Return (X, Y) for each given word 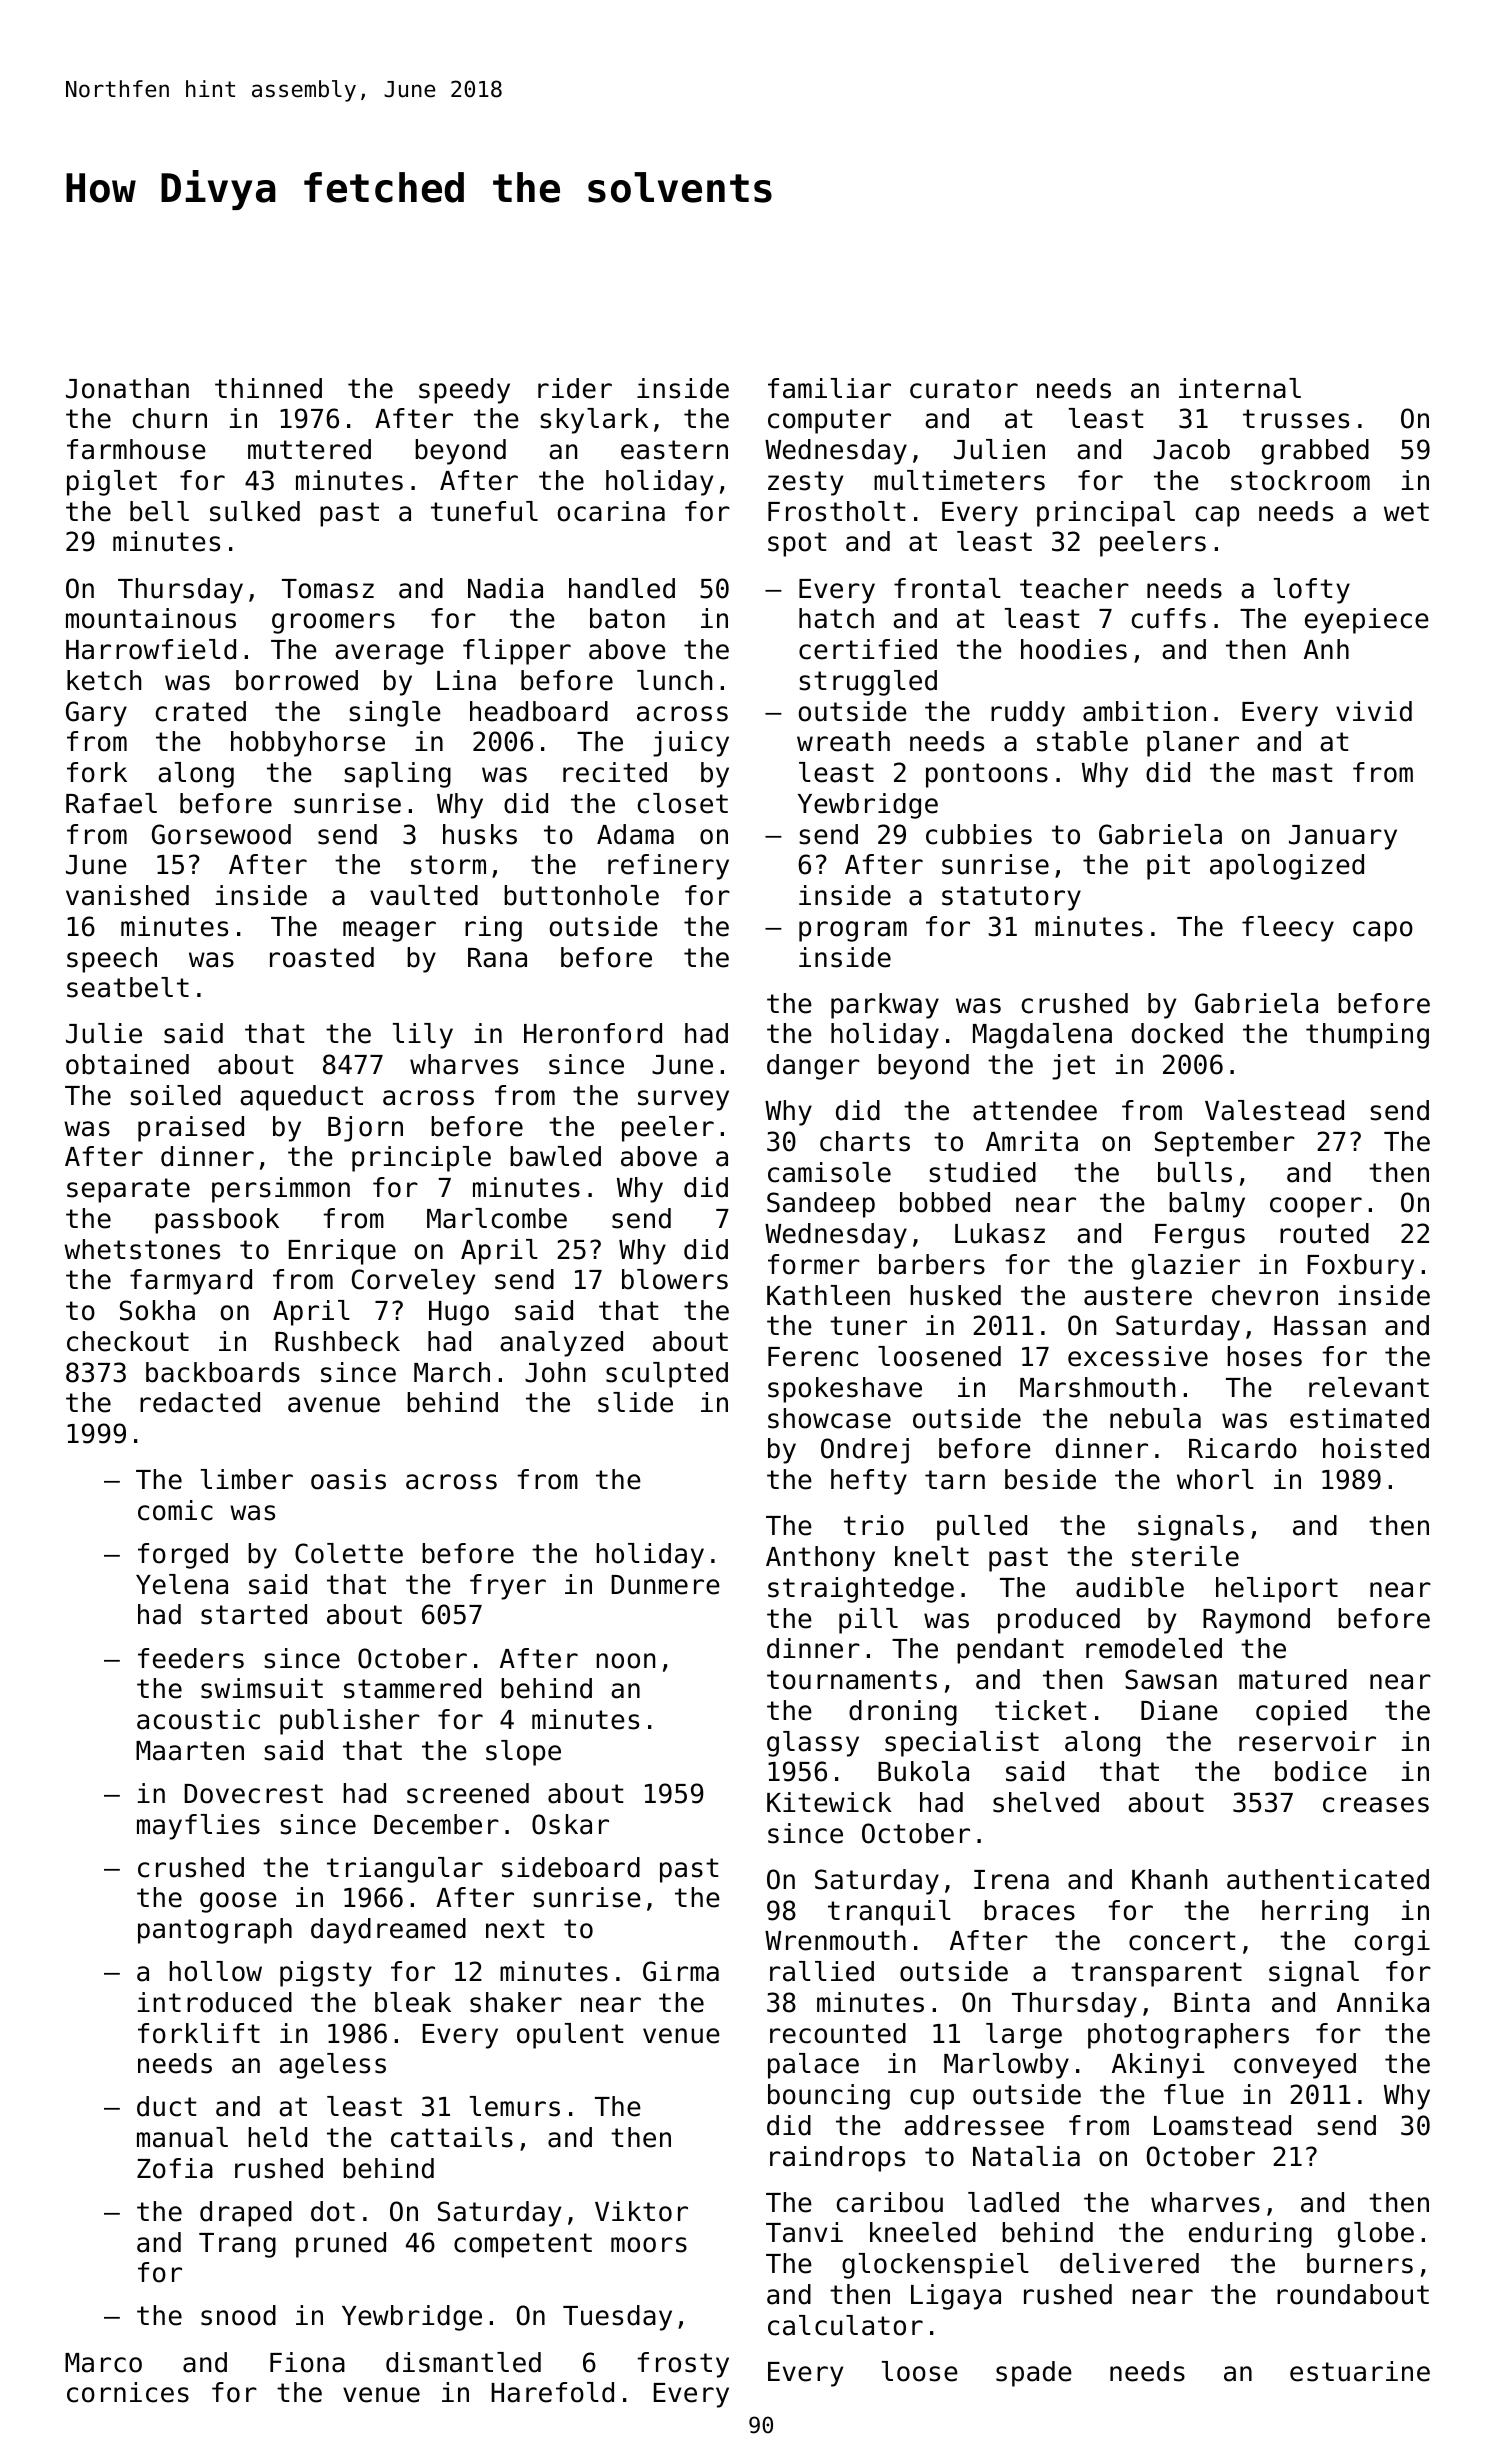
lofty (1312, 591)
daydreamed (388, 1931)
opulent (570, 2036)
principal (1106, 514)
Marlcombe (497, 1218)
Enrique (342, 1252)
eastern (674, 450)
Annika (1383, 2002)
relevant (1369, 1387)
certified (868, 649)
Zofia (175, 2168)
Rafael (111, 803)
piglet (112, 483)
